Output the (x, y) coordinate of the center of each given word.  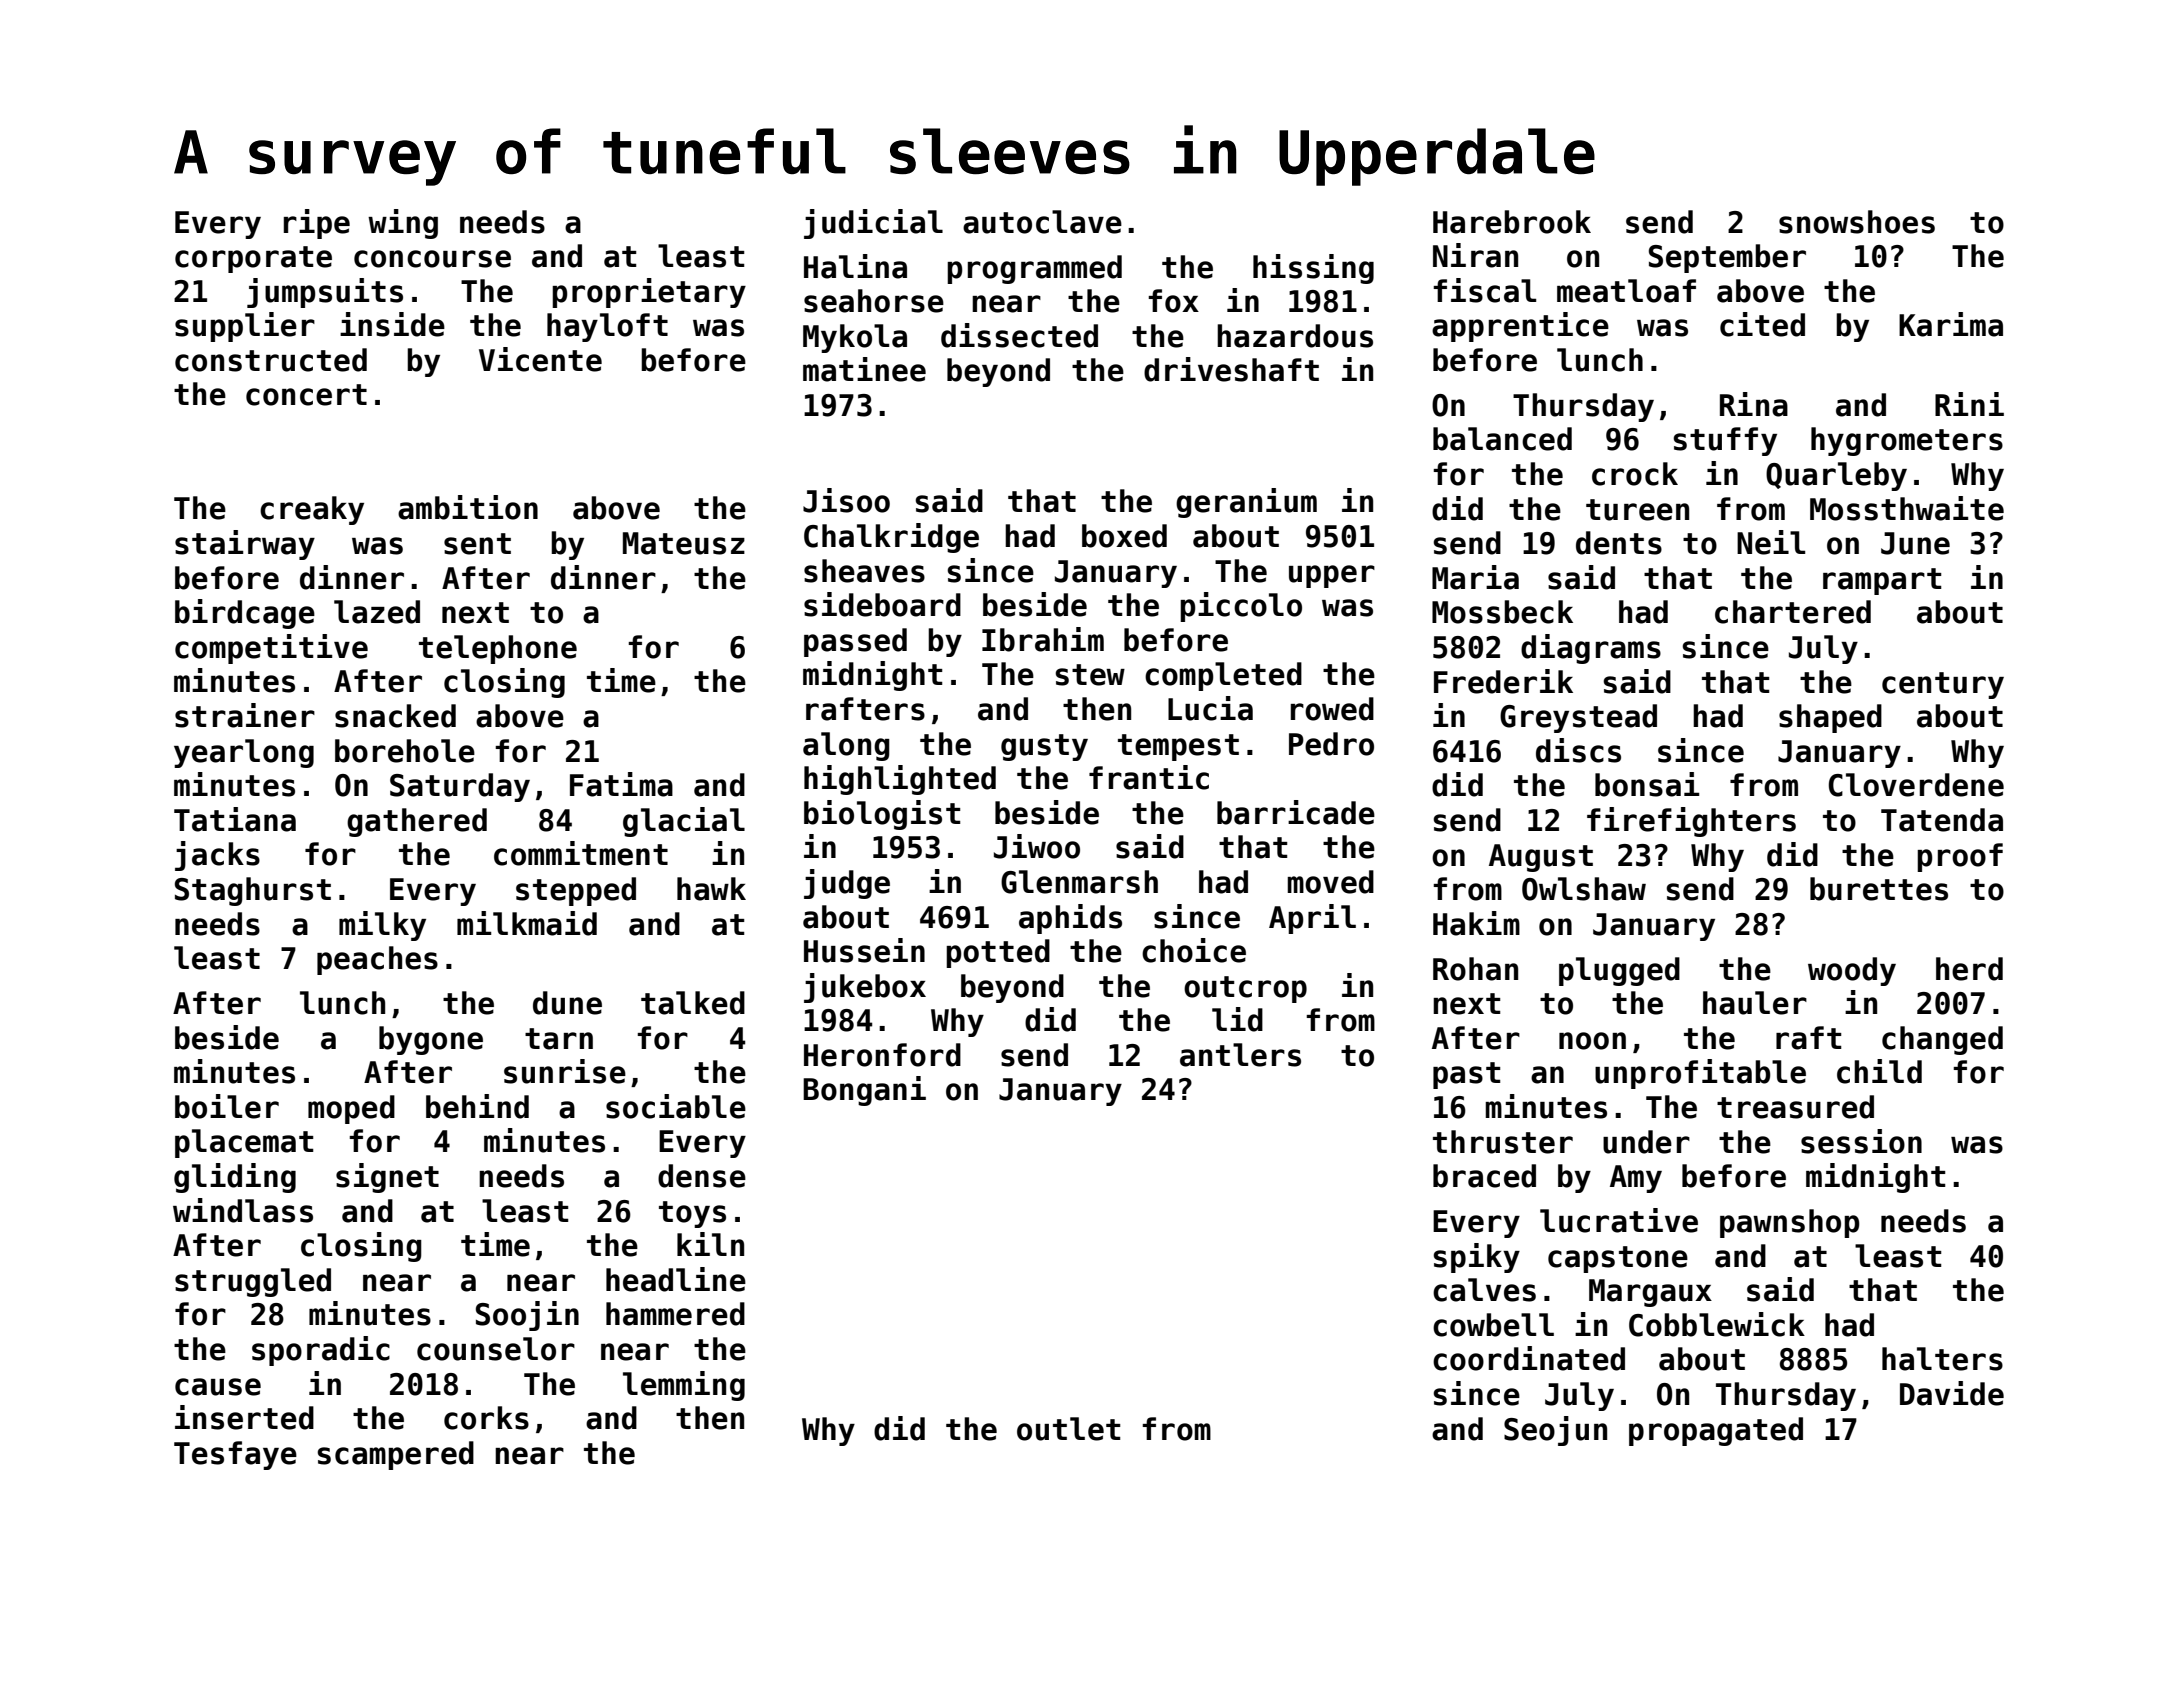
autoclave (1042, 222)
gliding (235, 1178)
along (846, 746)
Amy (1636, 1179)
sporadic (321, 1351)
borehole (405, 751)
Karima (1951, 324)
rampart (1882, 581)
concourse (432, 259)
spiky (1476, 1258)
